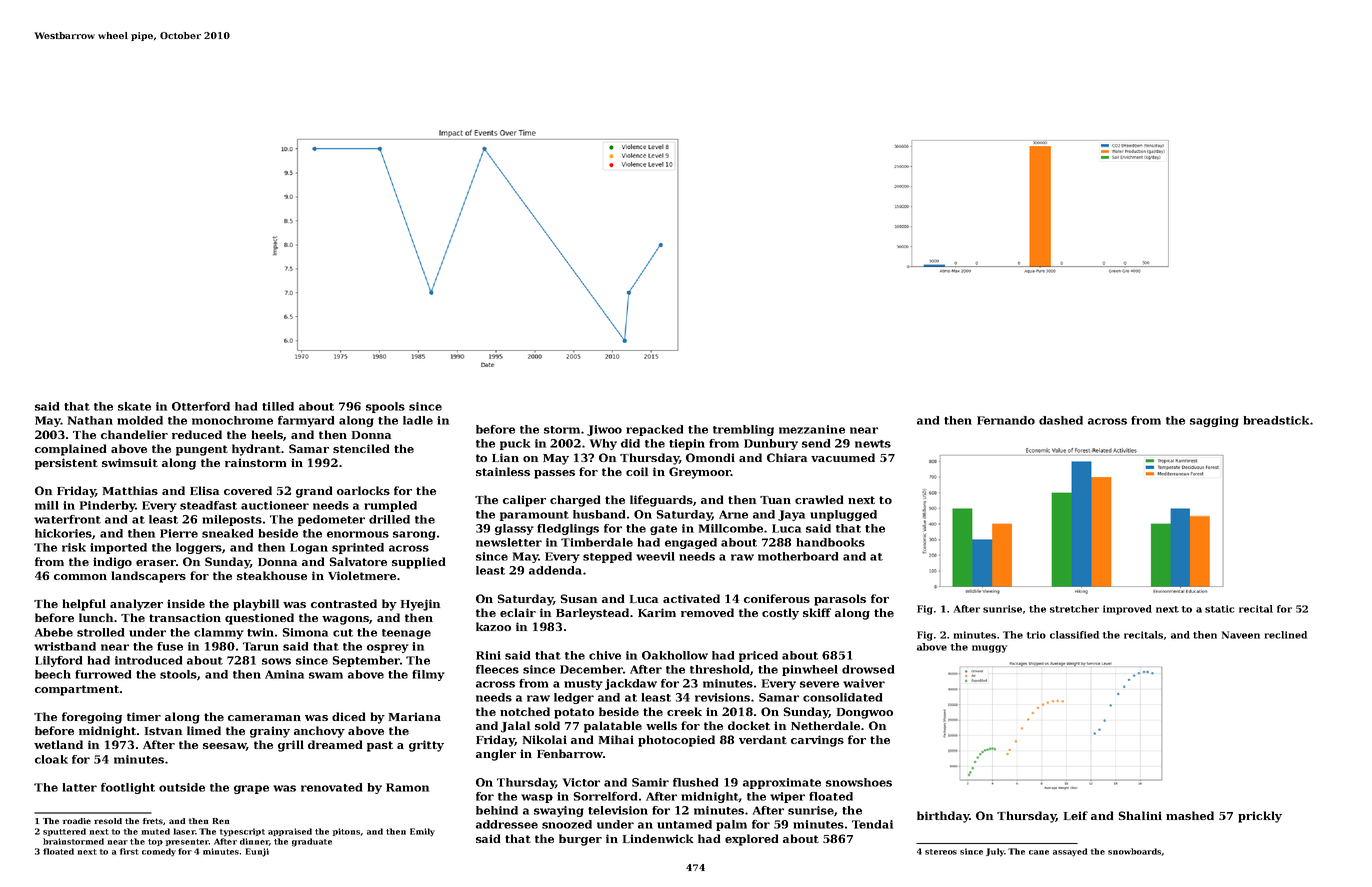  Describe the element at coordinates (170, 646) in the screenshot. I see `fuse` at that location.
